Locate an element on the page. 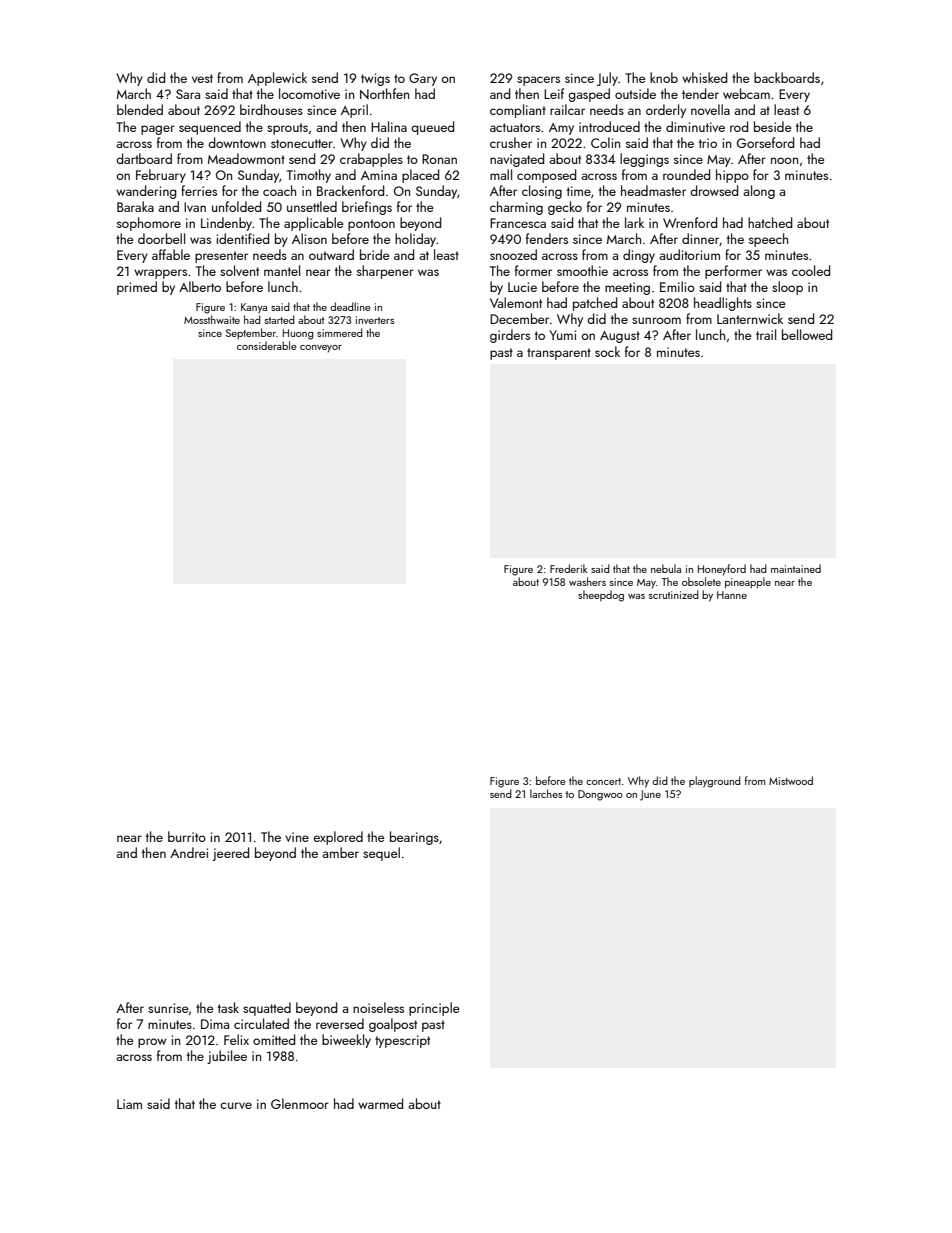 The height and width of the document is (1233, 952). burrito is located at coordinates (187, 836).
